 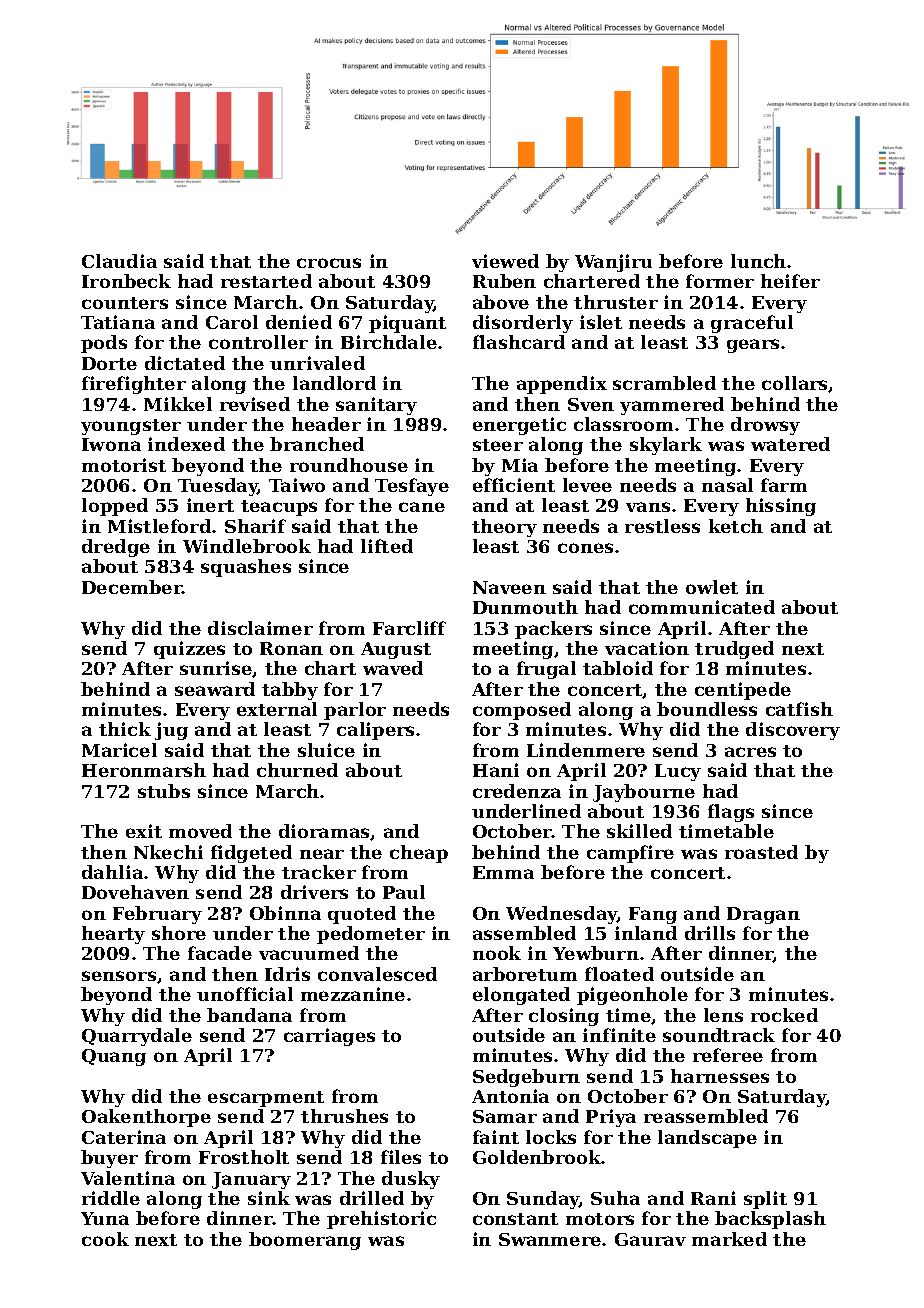 What do you see at coordinates (119, 750) in the screenshot?
I see `Maricel` at bounding box center [119, 750].
